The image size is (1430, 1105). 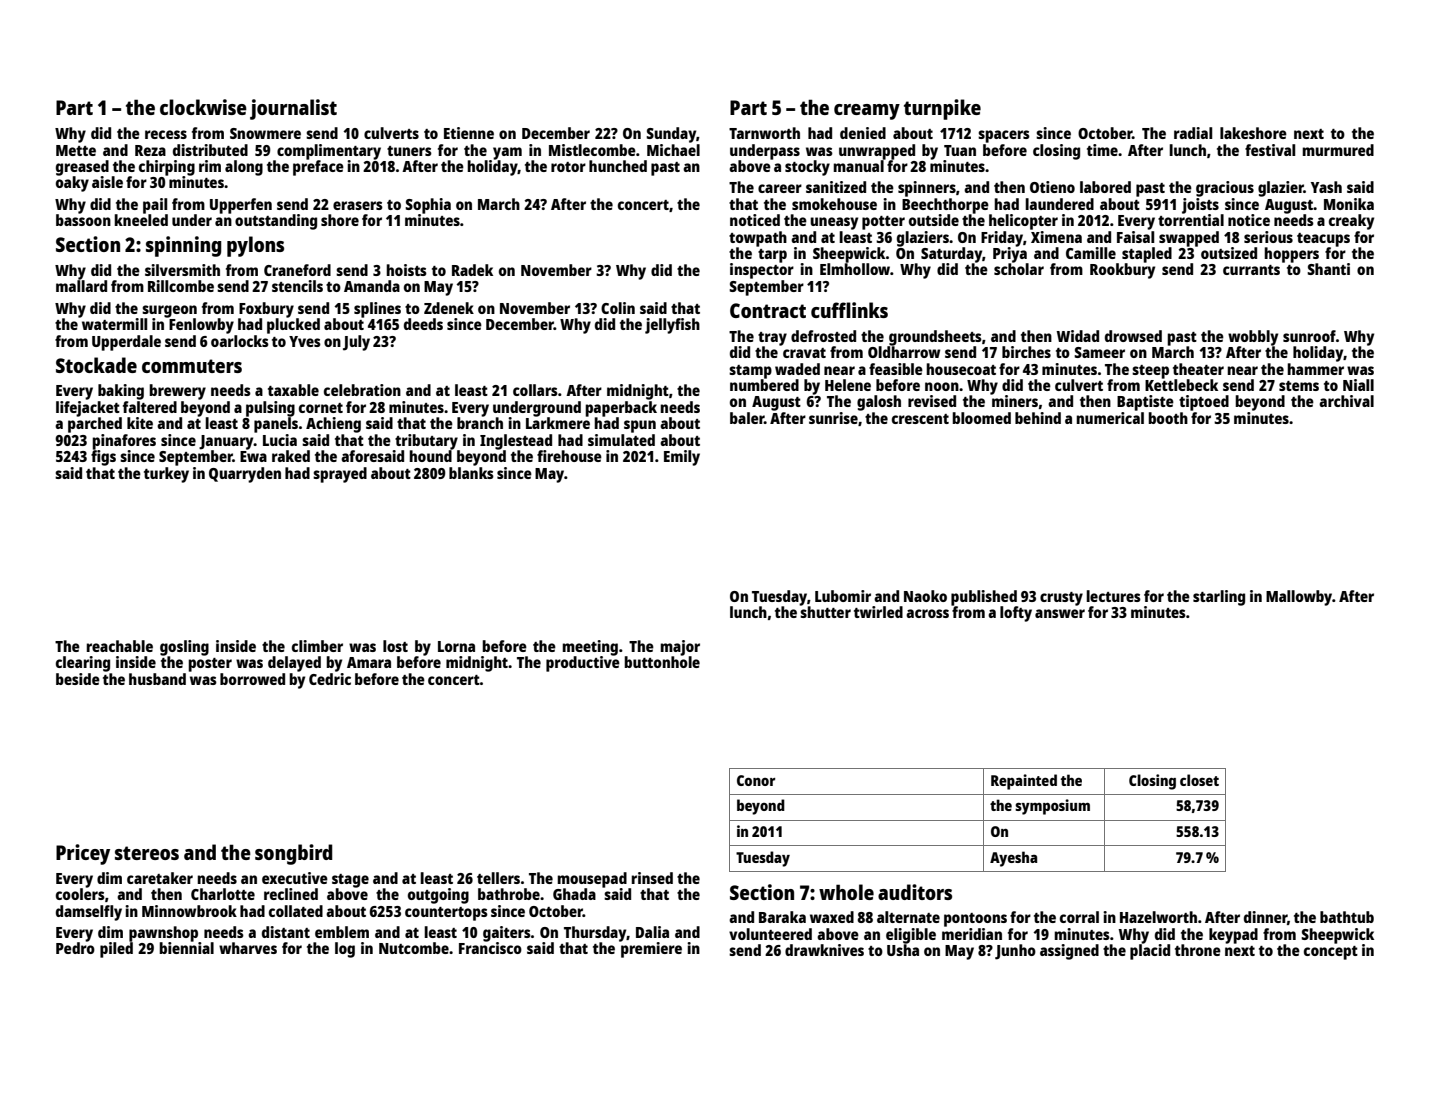 What do you see at coordinates (116, 950) in the screenshot?
I see `piled` at bounding box center [116, 950].
